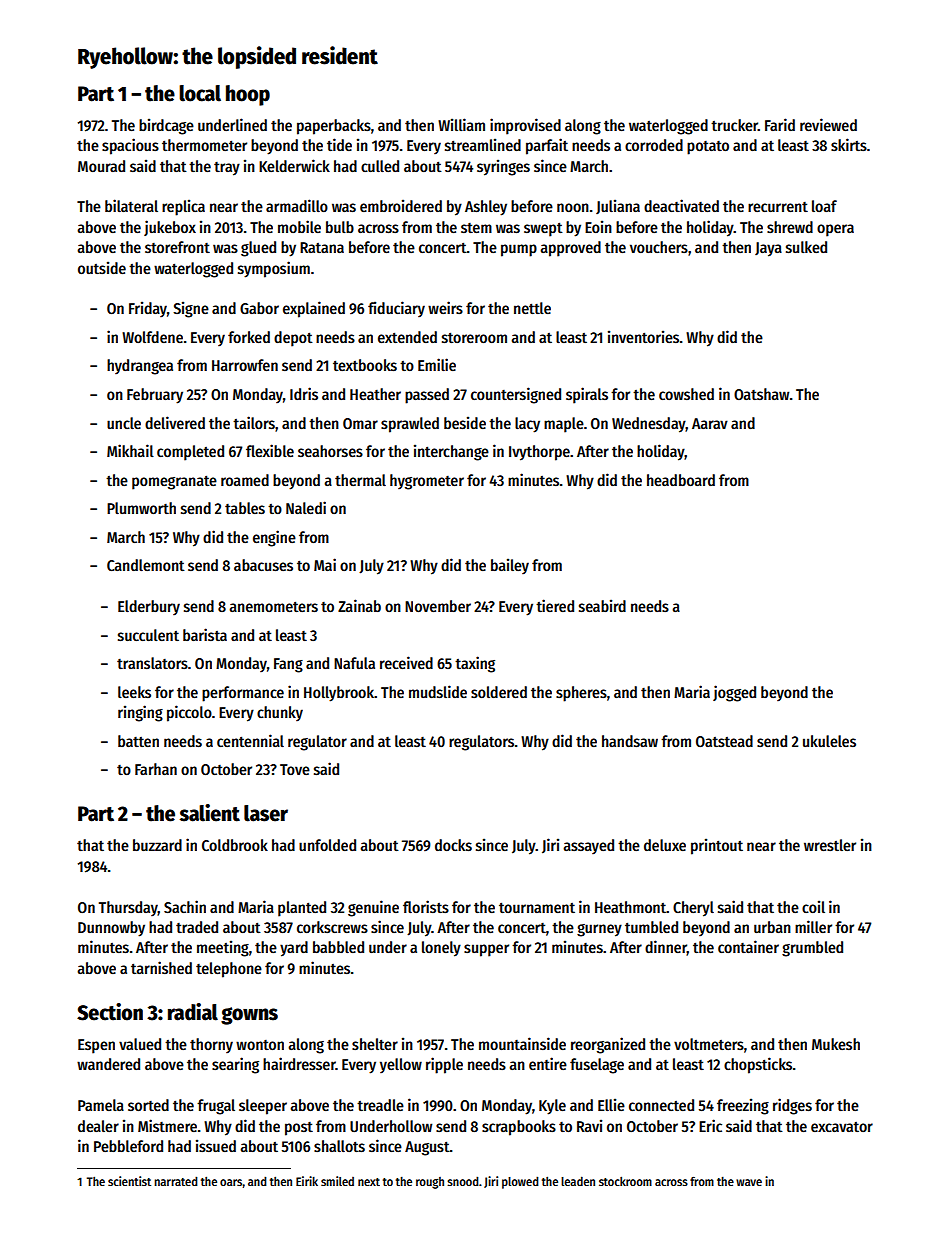  Describe the element at coordinates (209, 813) in the screenshot. I see `salient` at that location.
